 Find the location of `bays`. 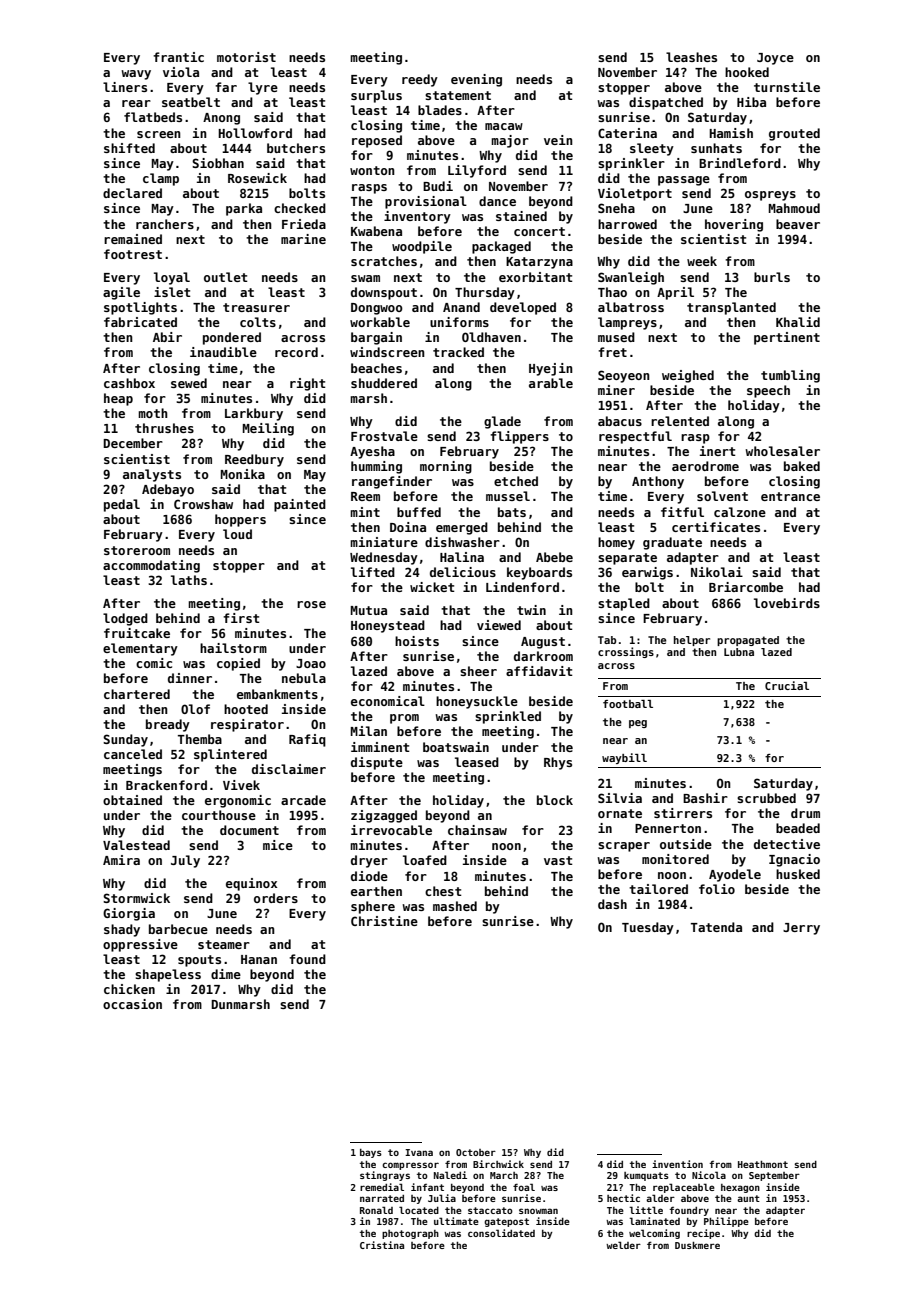

bays is located at coordinates (371, 1153).
